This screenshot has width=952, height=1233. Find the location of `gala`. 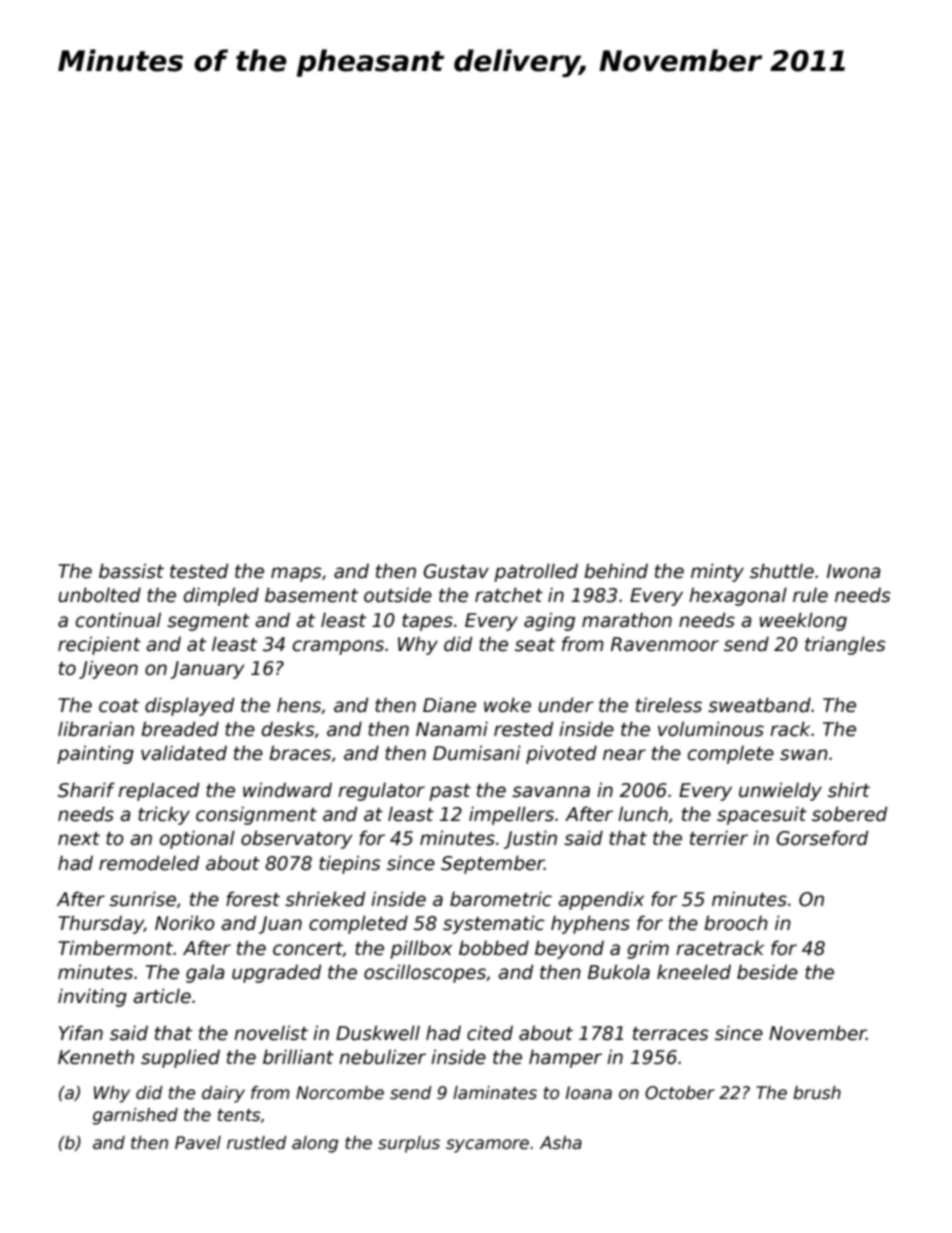

gala is located at coordinates (205, 973).
